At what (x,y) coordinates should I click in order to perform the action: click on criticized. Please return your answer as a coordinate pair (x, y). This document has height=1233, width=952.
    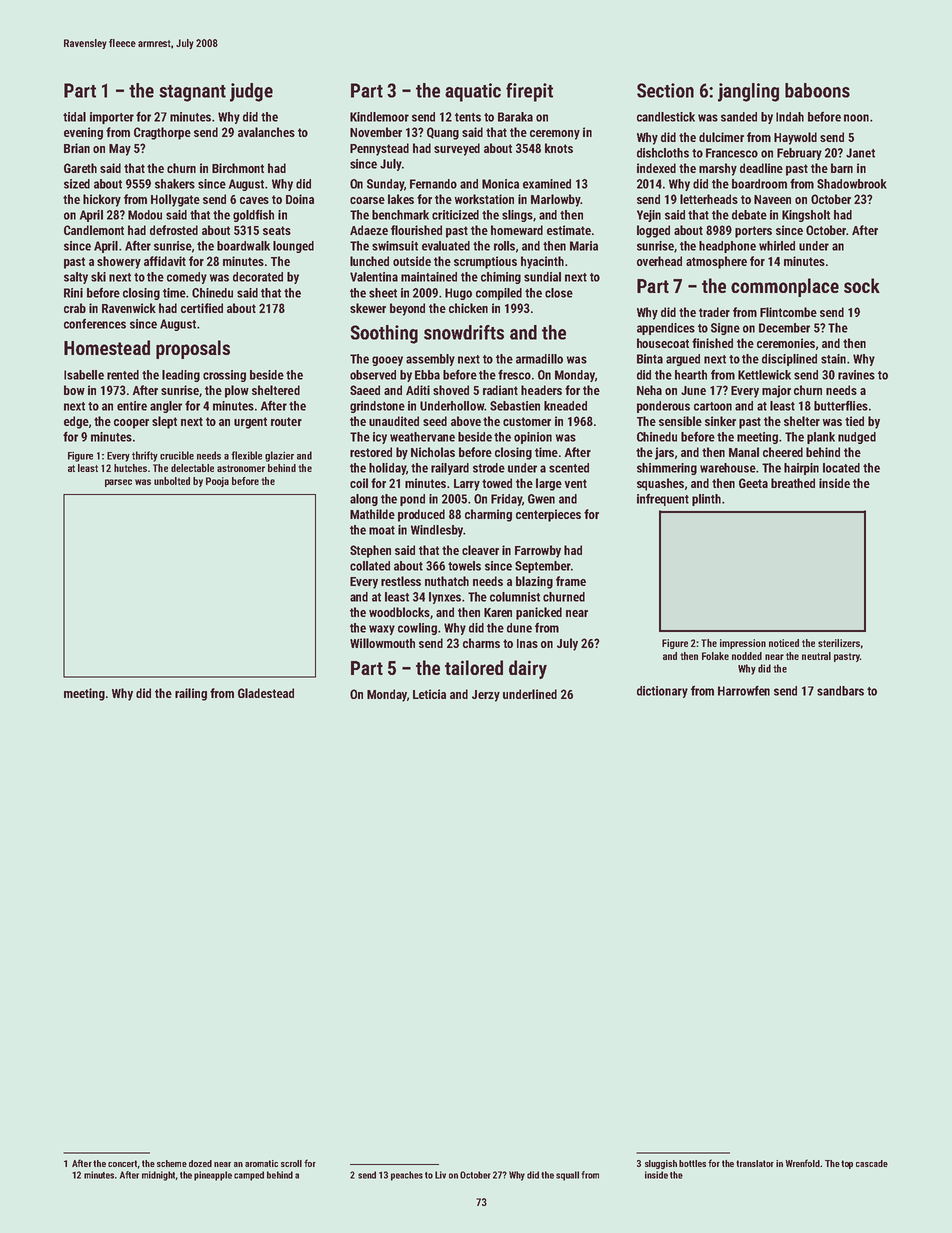
    Looking at the image, I should click on (455, 215).
